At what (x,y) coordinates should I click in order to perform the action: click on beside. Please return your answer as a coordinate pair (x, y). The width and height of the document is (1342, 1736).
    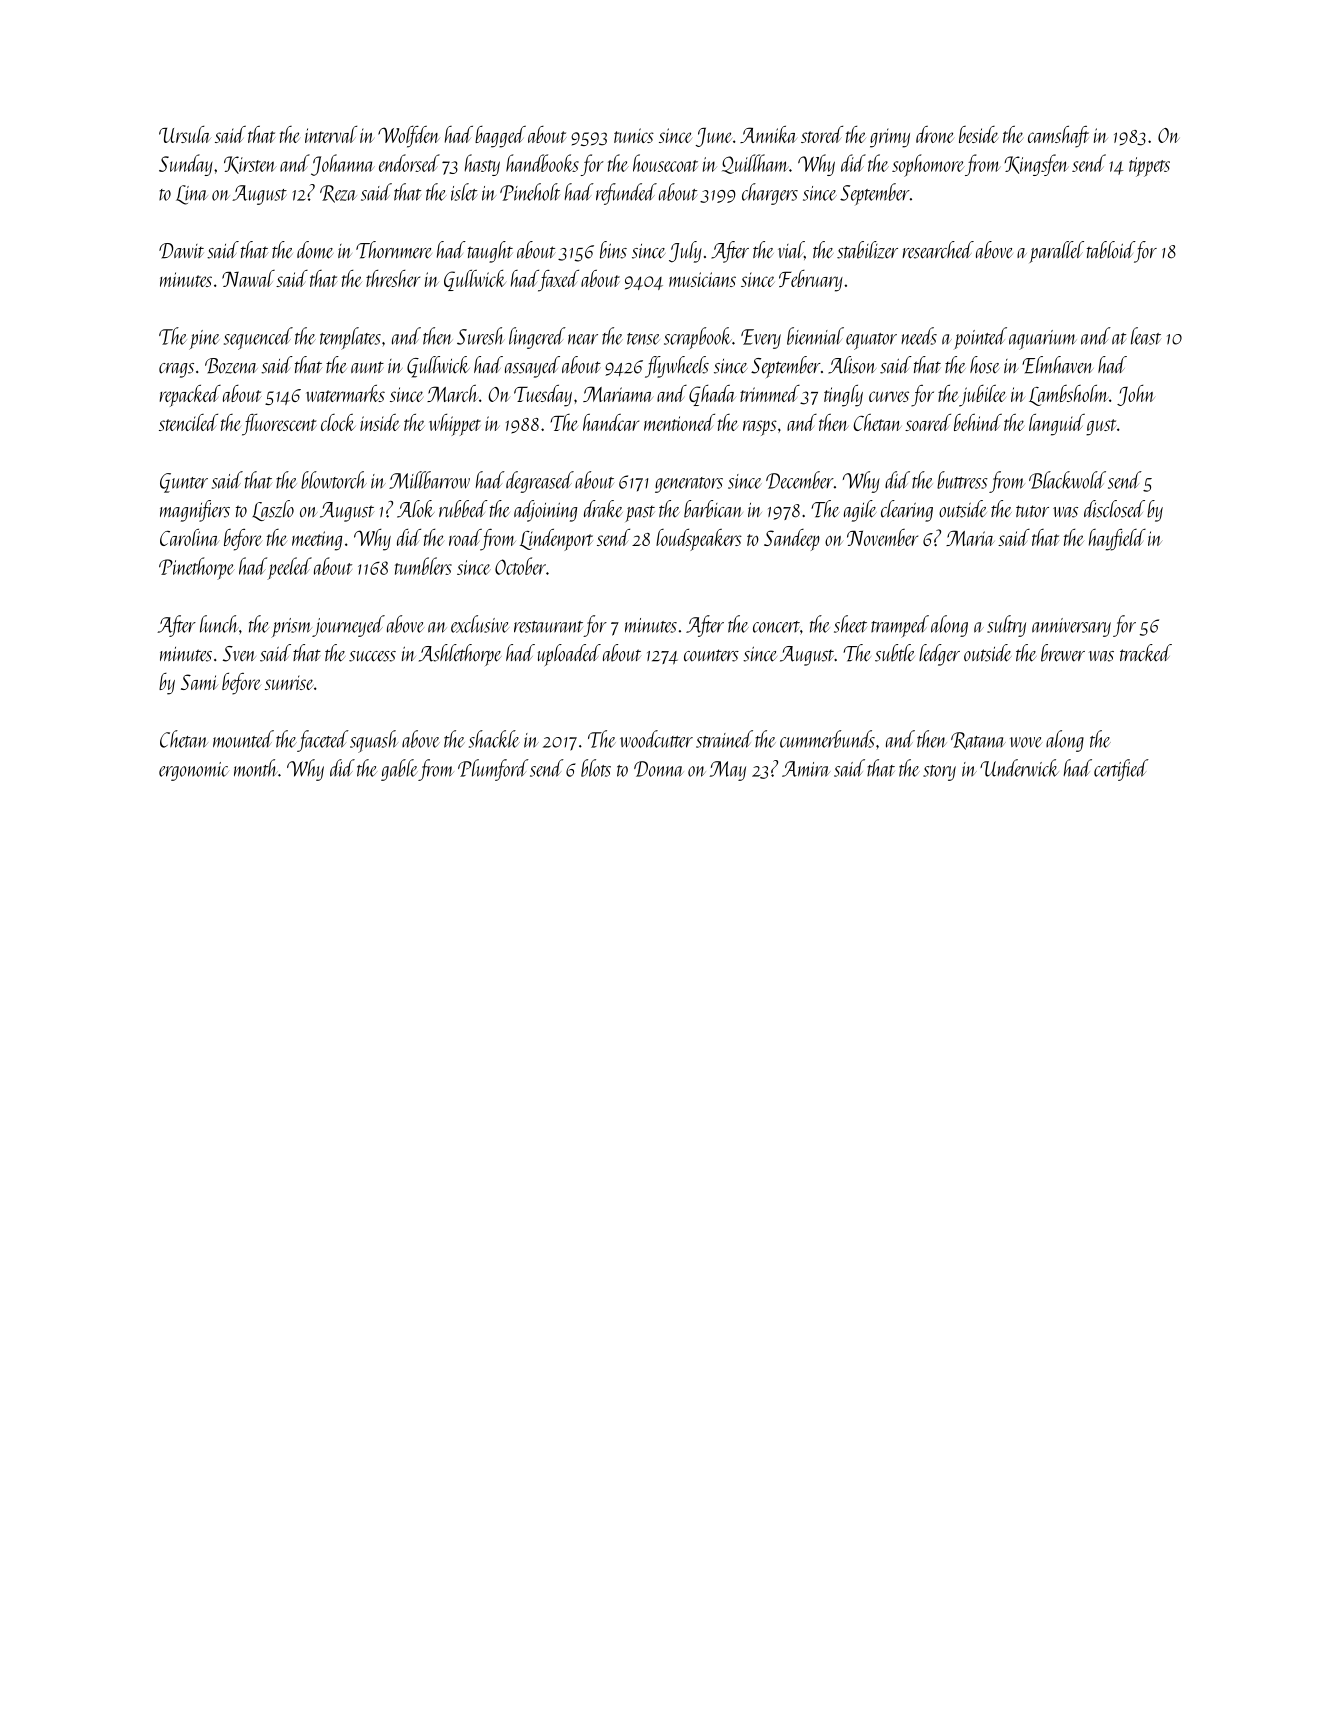
    Looking at the image, I should click on (978, 134).
